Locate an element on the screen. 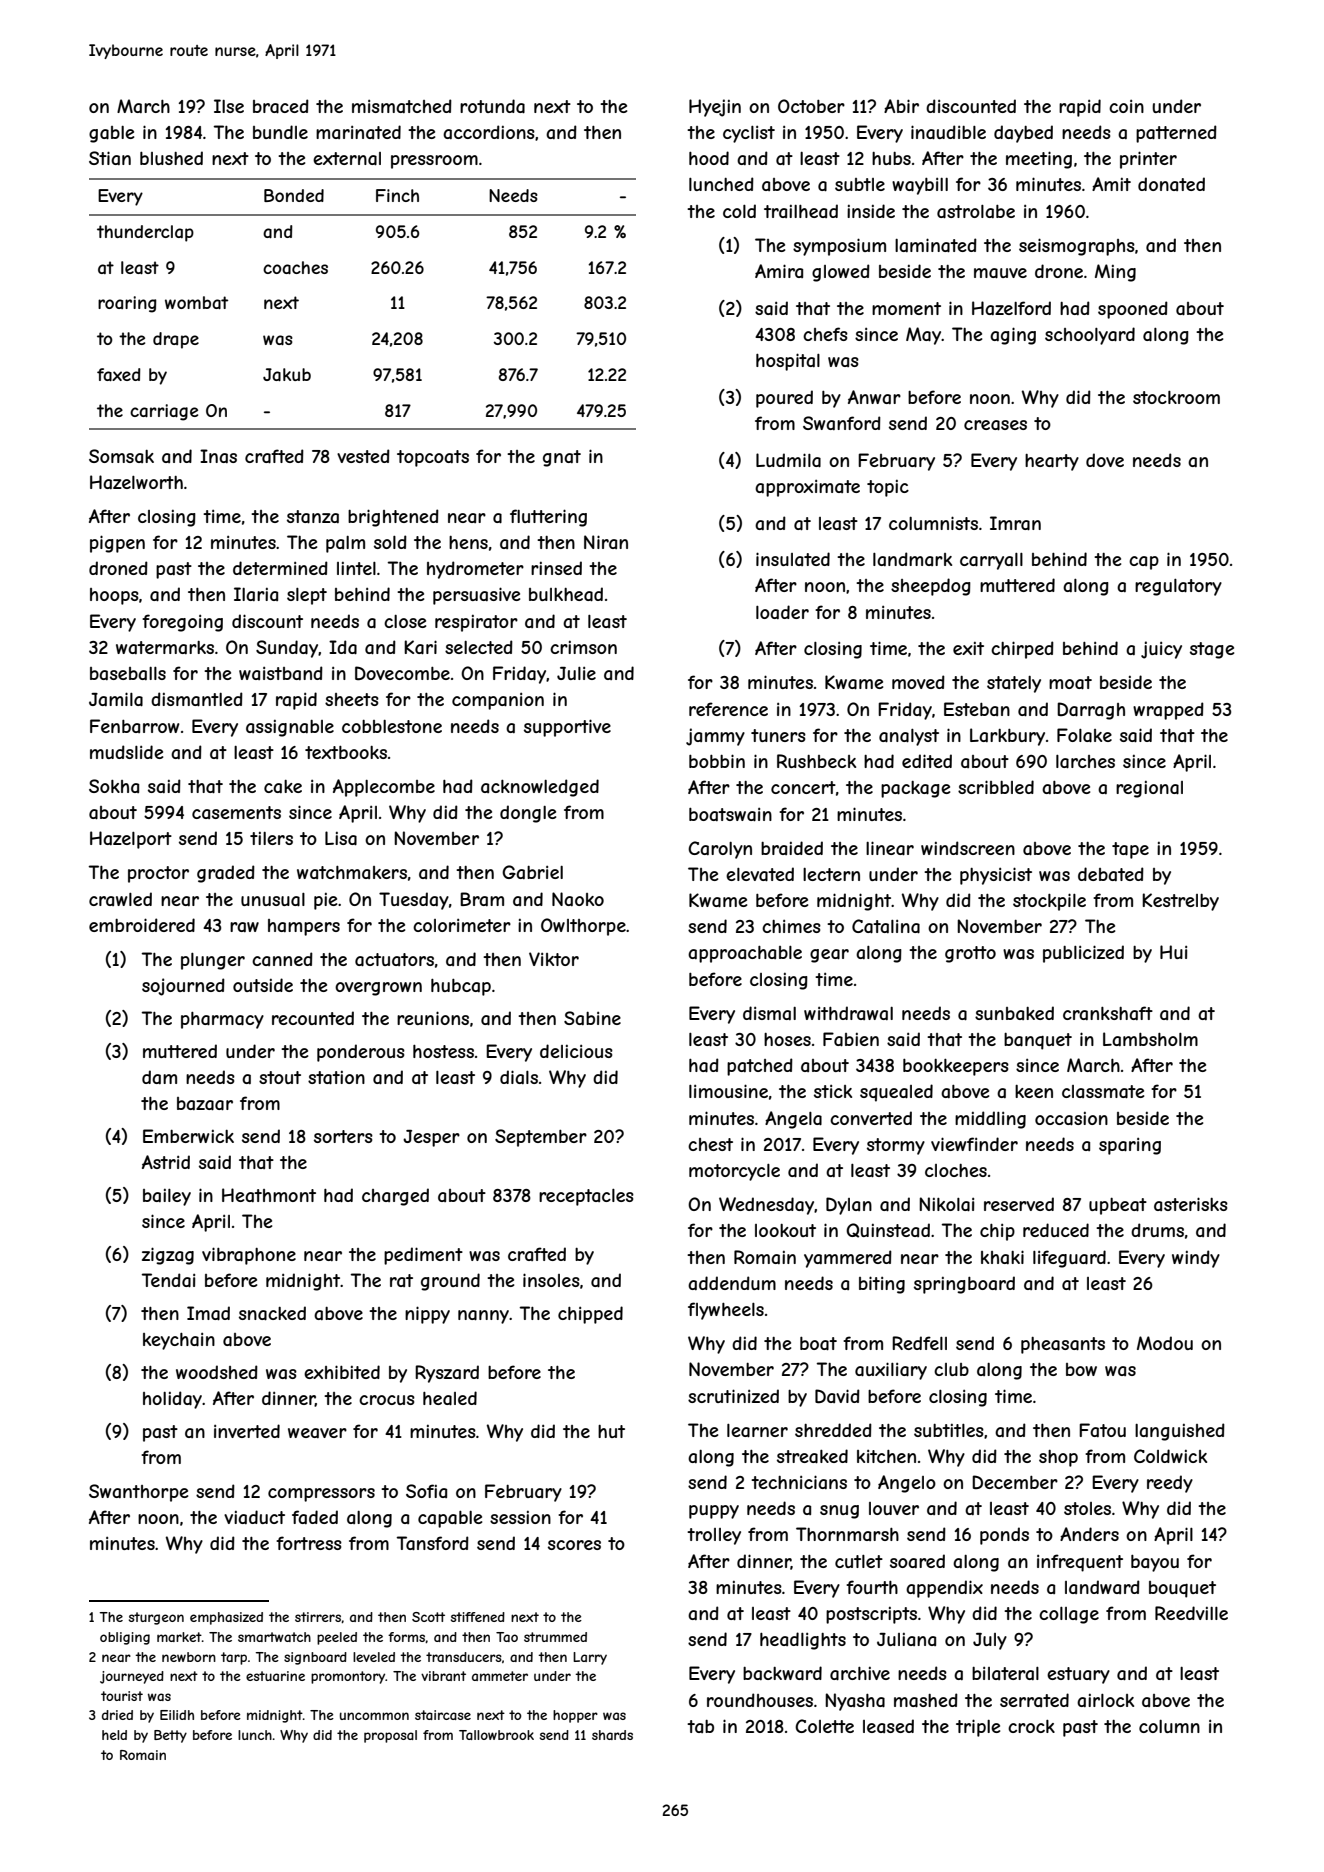  healed is located at coordinates (450, 1398).
